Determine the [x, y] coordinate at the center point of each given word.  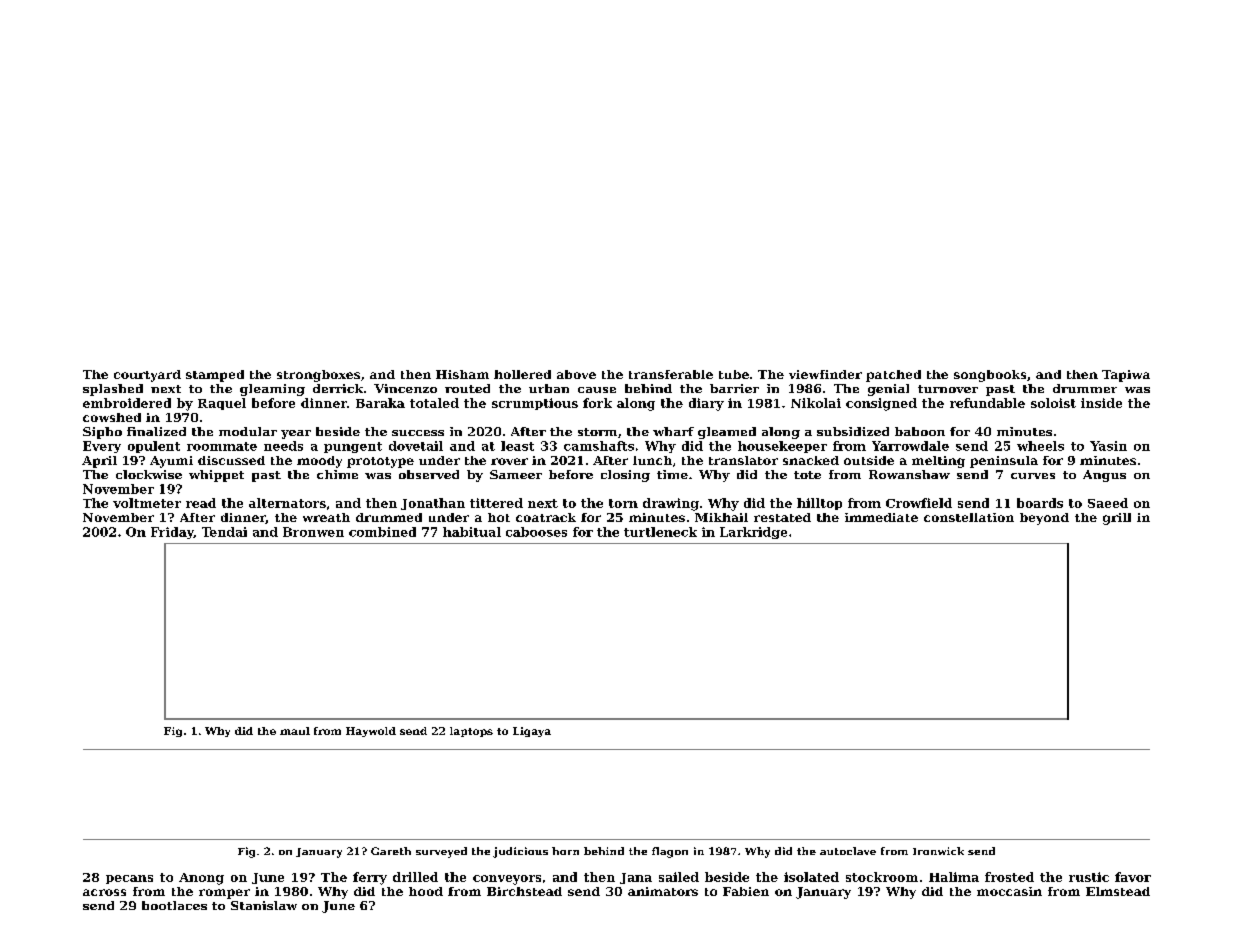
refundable [987, 403]
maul [295, 731]
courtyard [147, 376]
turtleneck [660, 532]
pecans [129, 879]
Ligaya [532, 732]
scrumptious [535, 404]
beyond [1044, 519]
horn [565, 851]
